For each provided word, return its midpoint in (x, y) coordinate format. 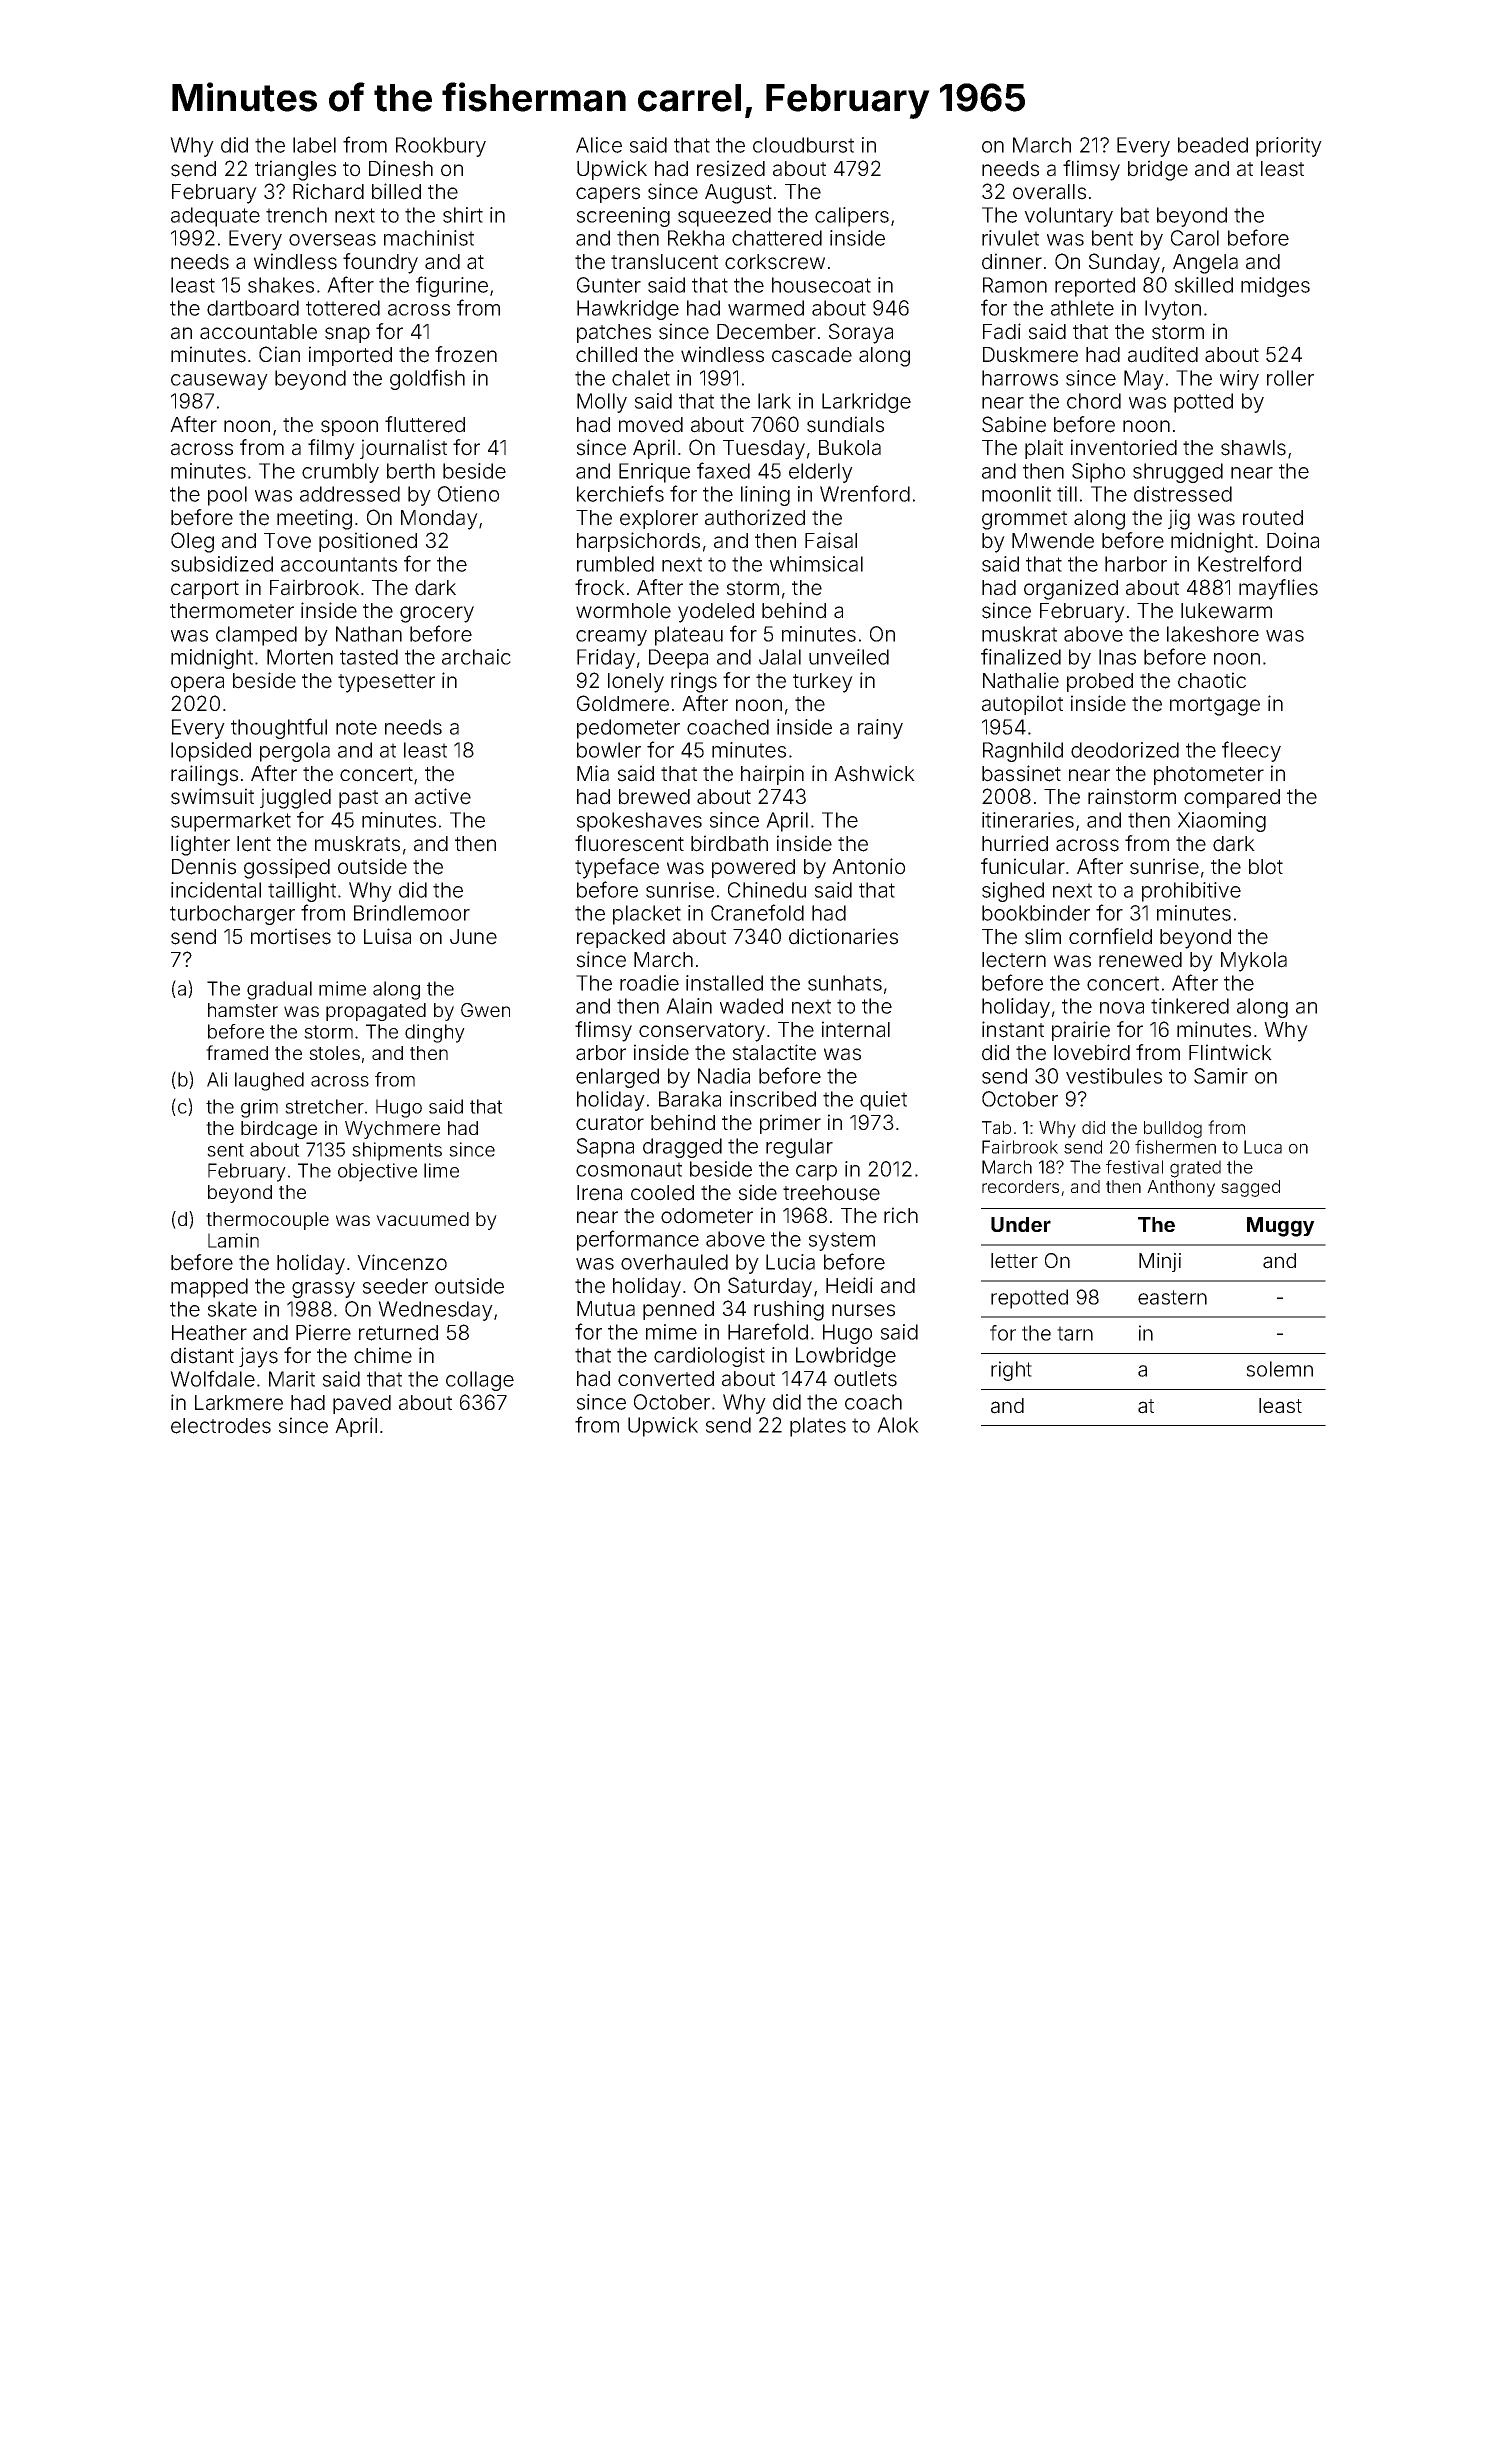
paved (362, 1404)
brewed (654, 797)
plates (818, 1427)
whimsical (816, 564)
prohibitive (1191, 892)
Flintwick (1230, 1052)
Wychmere (392, 1130)
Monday (439, 520)
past (358, 799)
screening (623, 217)
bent (1112, 238)
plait (1044, 449)
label (314, 145)
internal (856, 1029)
